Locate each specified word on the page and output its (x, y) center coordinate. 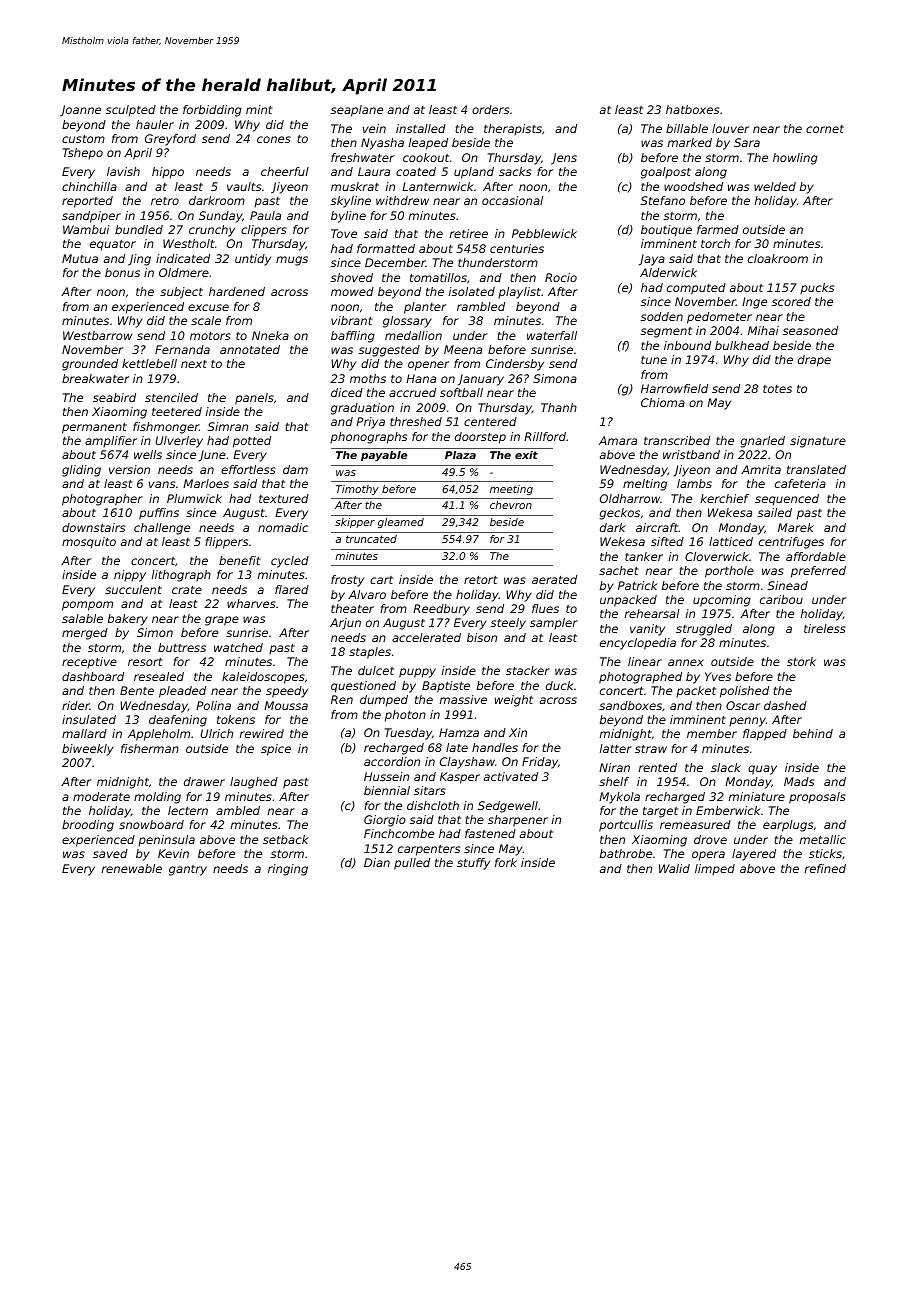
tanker (644, 556)
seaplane (357, 111)
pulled (412, 864)
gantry (188, 870)
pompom (87, 606)
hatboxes (692, 109)
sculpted (131, 111)
